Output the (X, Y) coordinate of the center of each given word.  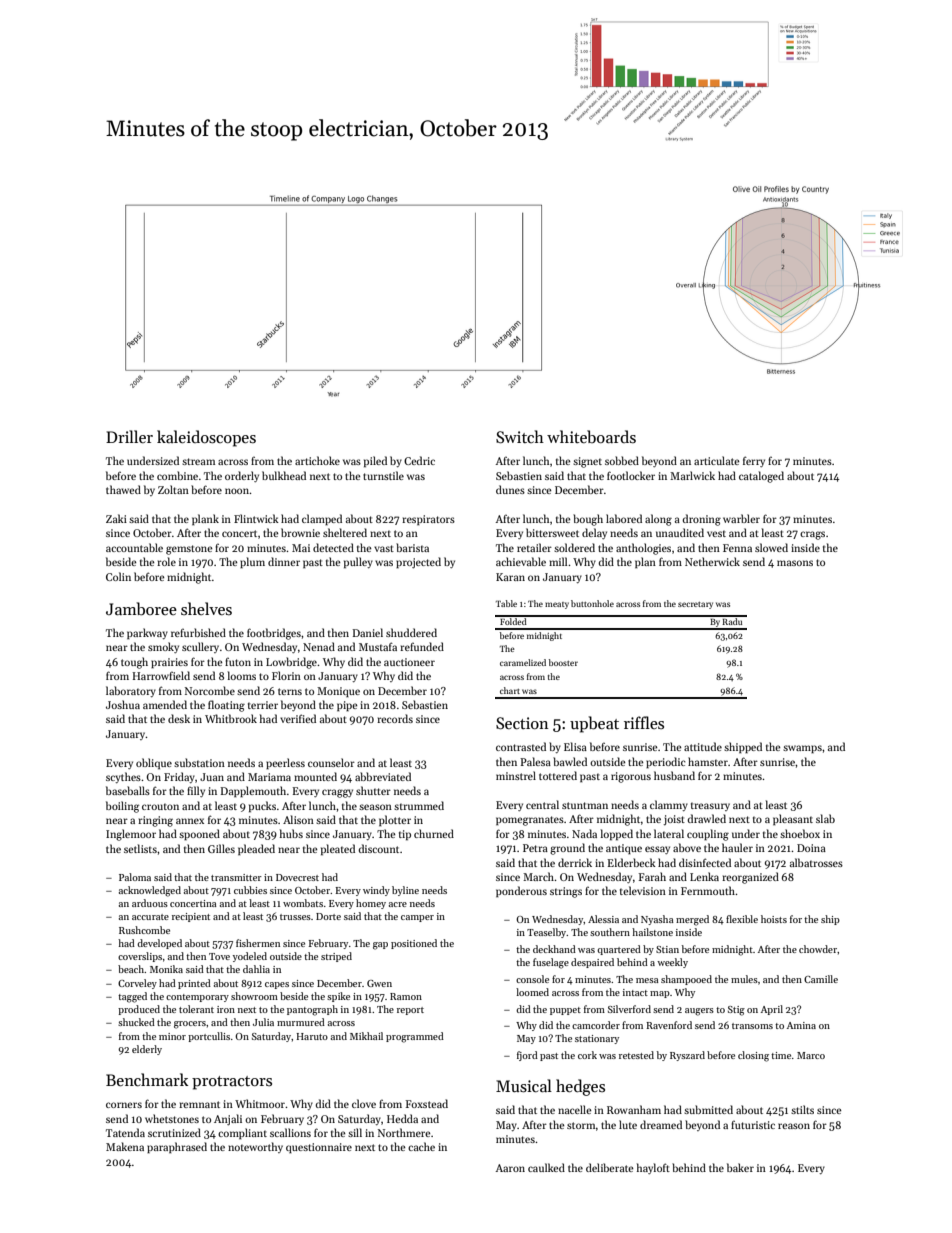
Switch (520, 437)
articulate (717, 460)
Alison (298, 819)
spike (338, 997)
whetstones (172, 1118)
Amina (801, 1025)
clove (364, 1103)
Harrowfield (161, 675)
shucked (136, 1022)
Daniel (368, 632)
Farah (652, 876)
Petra (535, 848)
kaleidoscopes (206, 438)
